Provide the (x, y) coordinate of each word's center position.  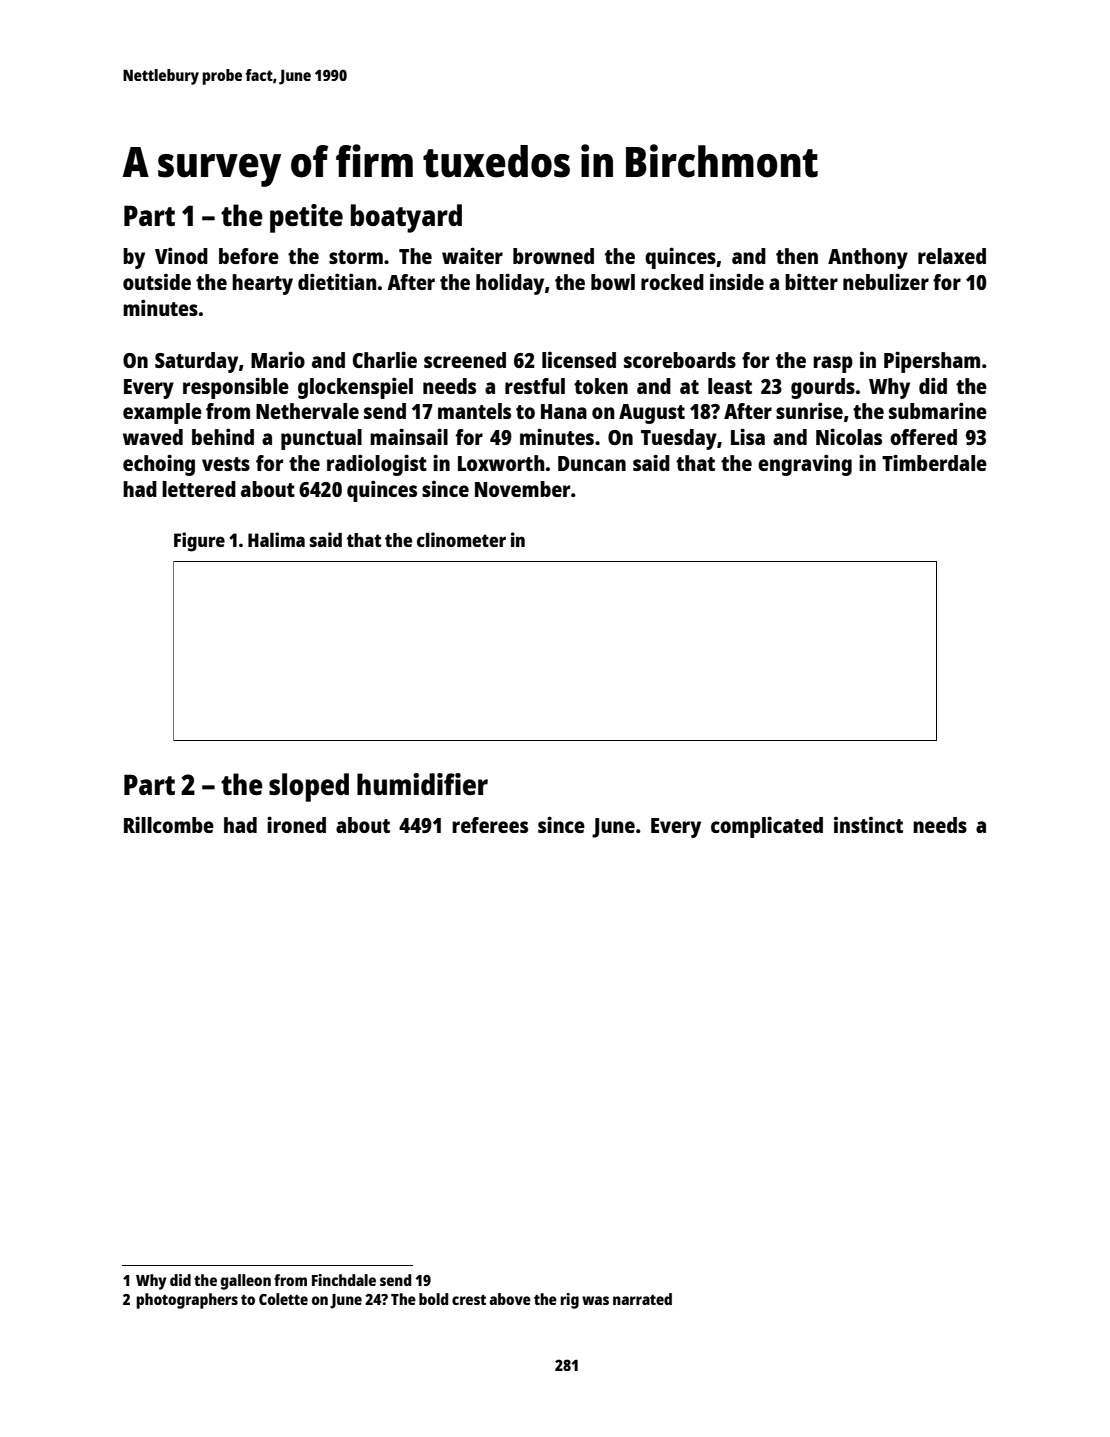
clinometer (461, 539)
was (595, 1300)
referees (490, 825)
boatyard (406, 218)
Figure (199, 542)
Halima (276, 539)
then (797, 256)
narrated (642, 1299)
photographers (187, 1301)
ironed (296, 824)
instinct (868, 824)
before (249, 256)
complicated (767, 827)
